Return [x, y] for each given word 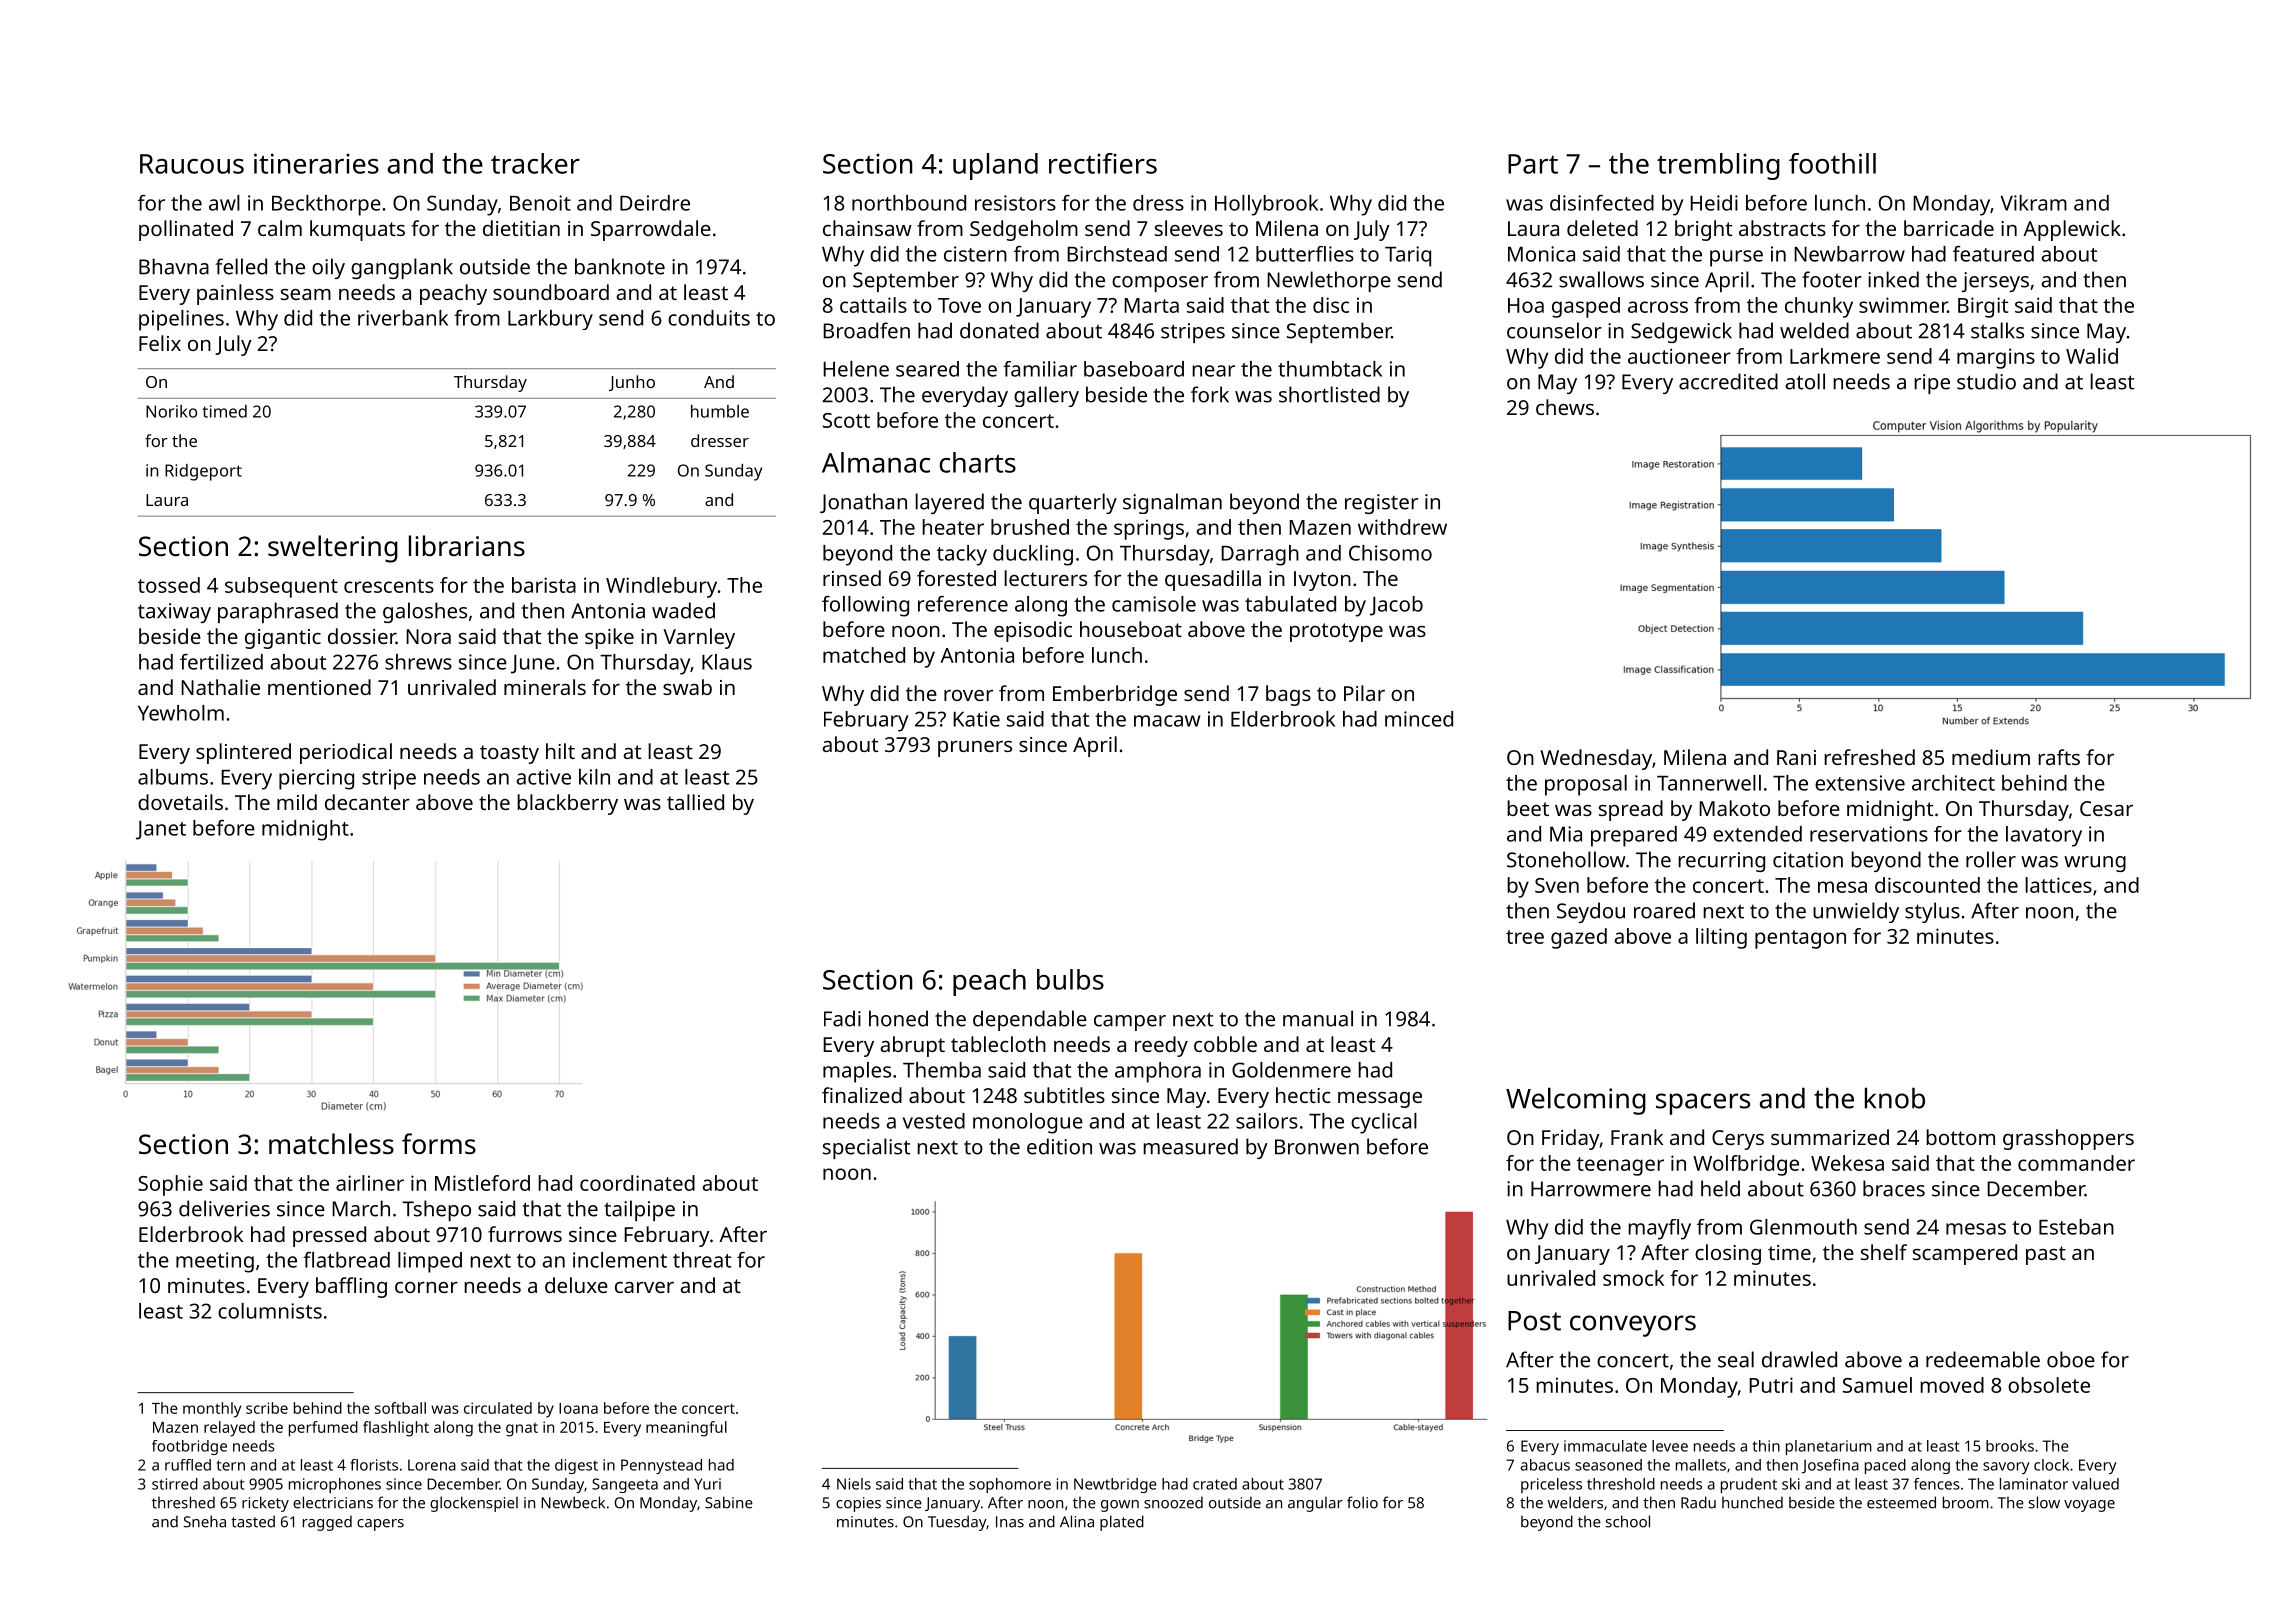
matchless [331, 1144]
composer [1160, 284]
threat [702, 1260]
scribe [267, 1408]
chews [1565, 407]
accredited [1728, 381]
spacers [1703, 1104]
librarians [467, 546]
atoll [1805, 381]
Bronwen [1317, 1147]
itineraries [316, 163]
